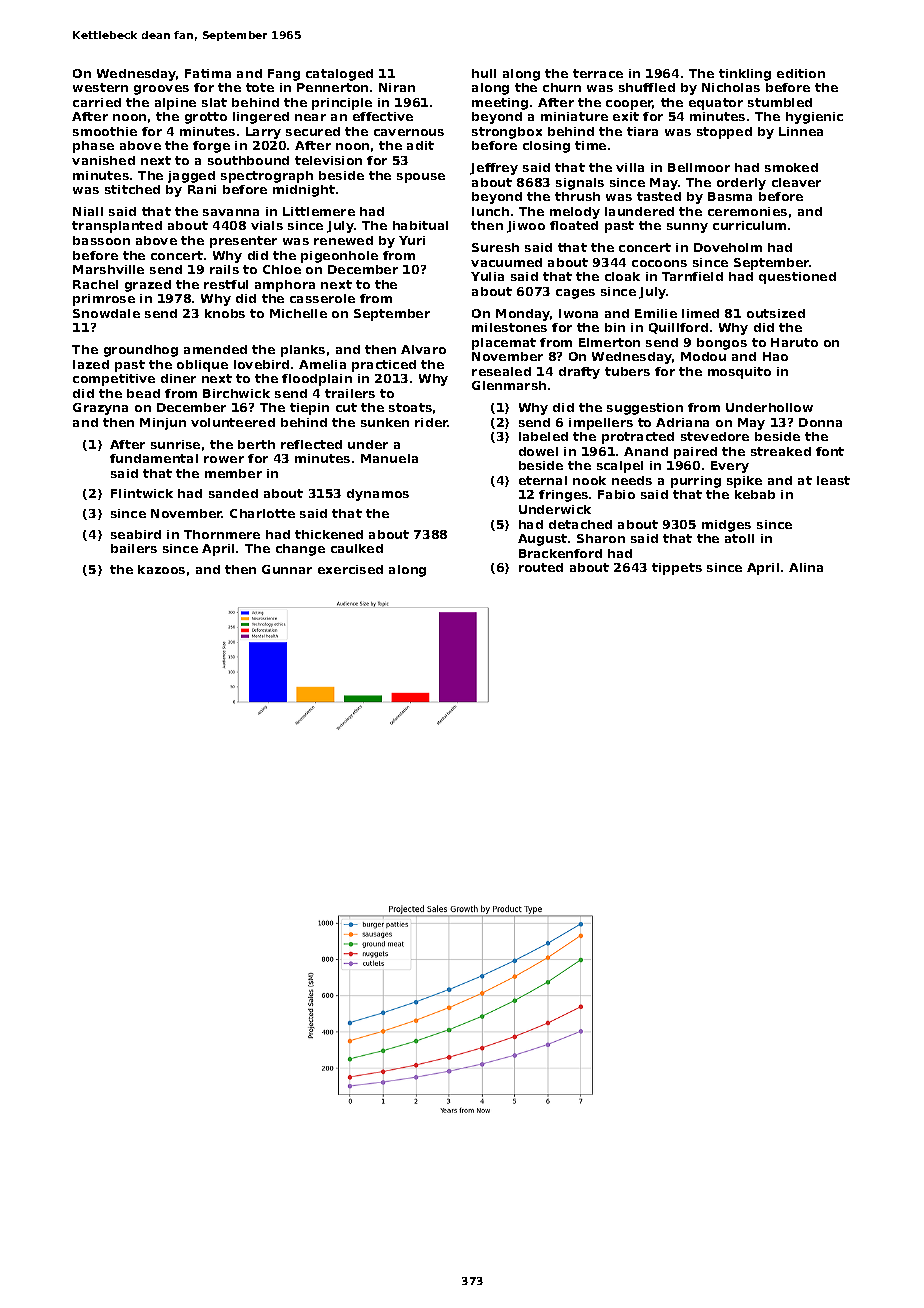 The image size is (924, 1308). Describe the element at coordinates (796, 182) in the document. I see `cleaver` at that location.
